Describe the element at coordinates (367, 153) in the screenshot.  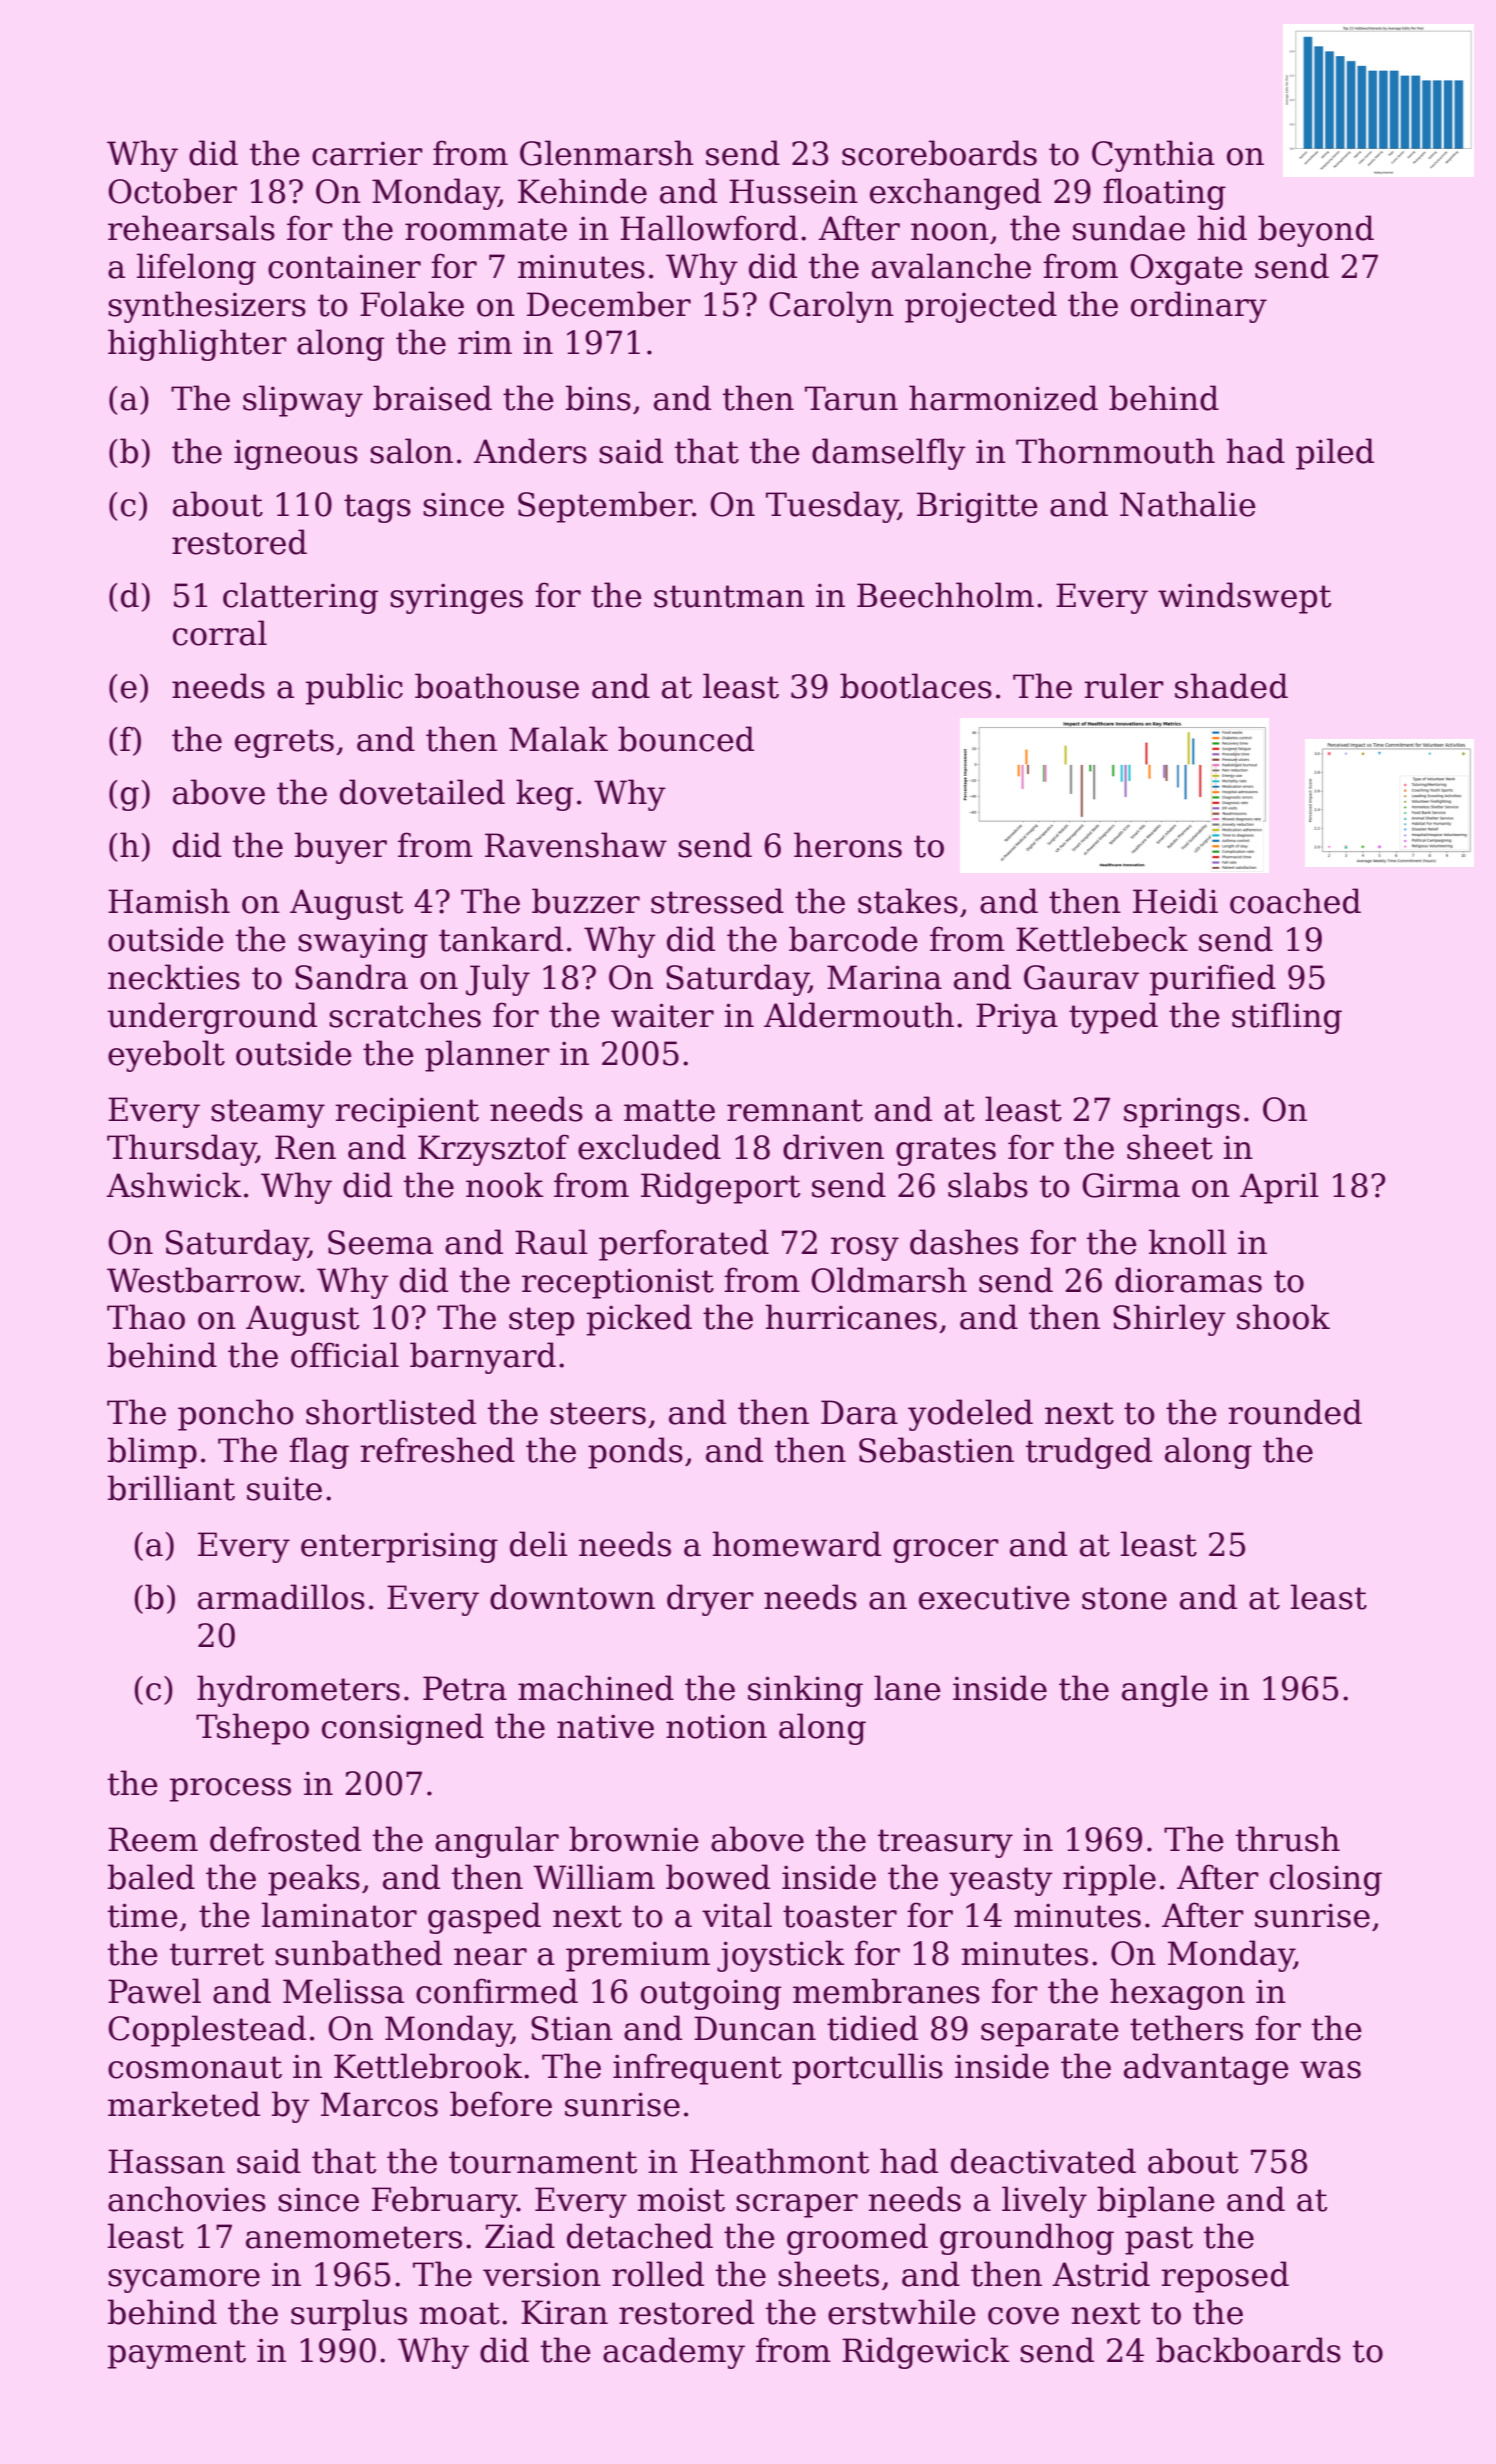
I see `carrier` at that location.
